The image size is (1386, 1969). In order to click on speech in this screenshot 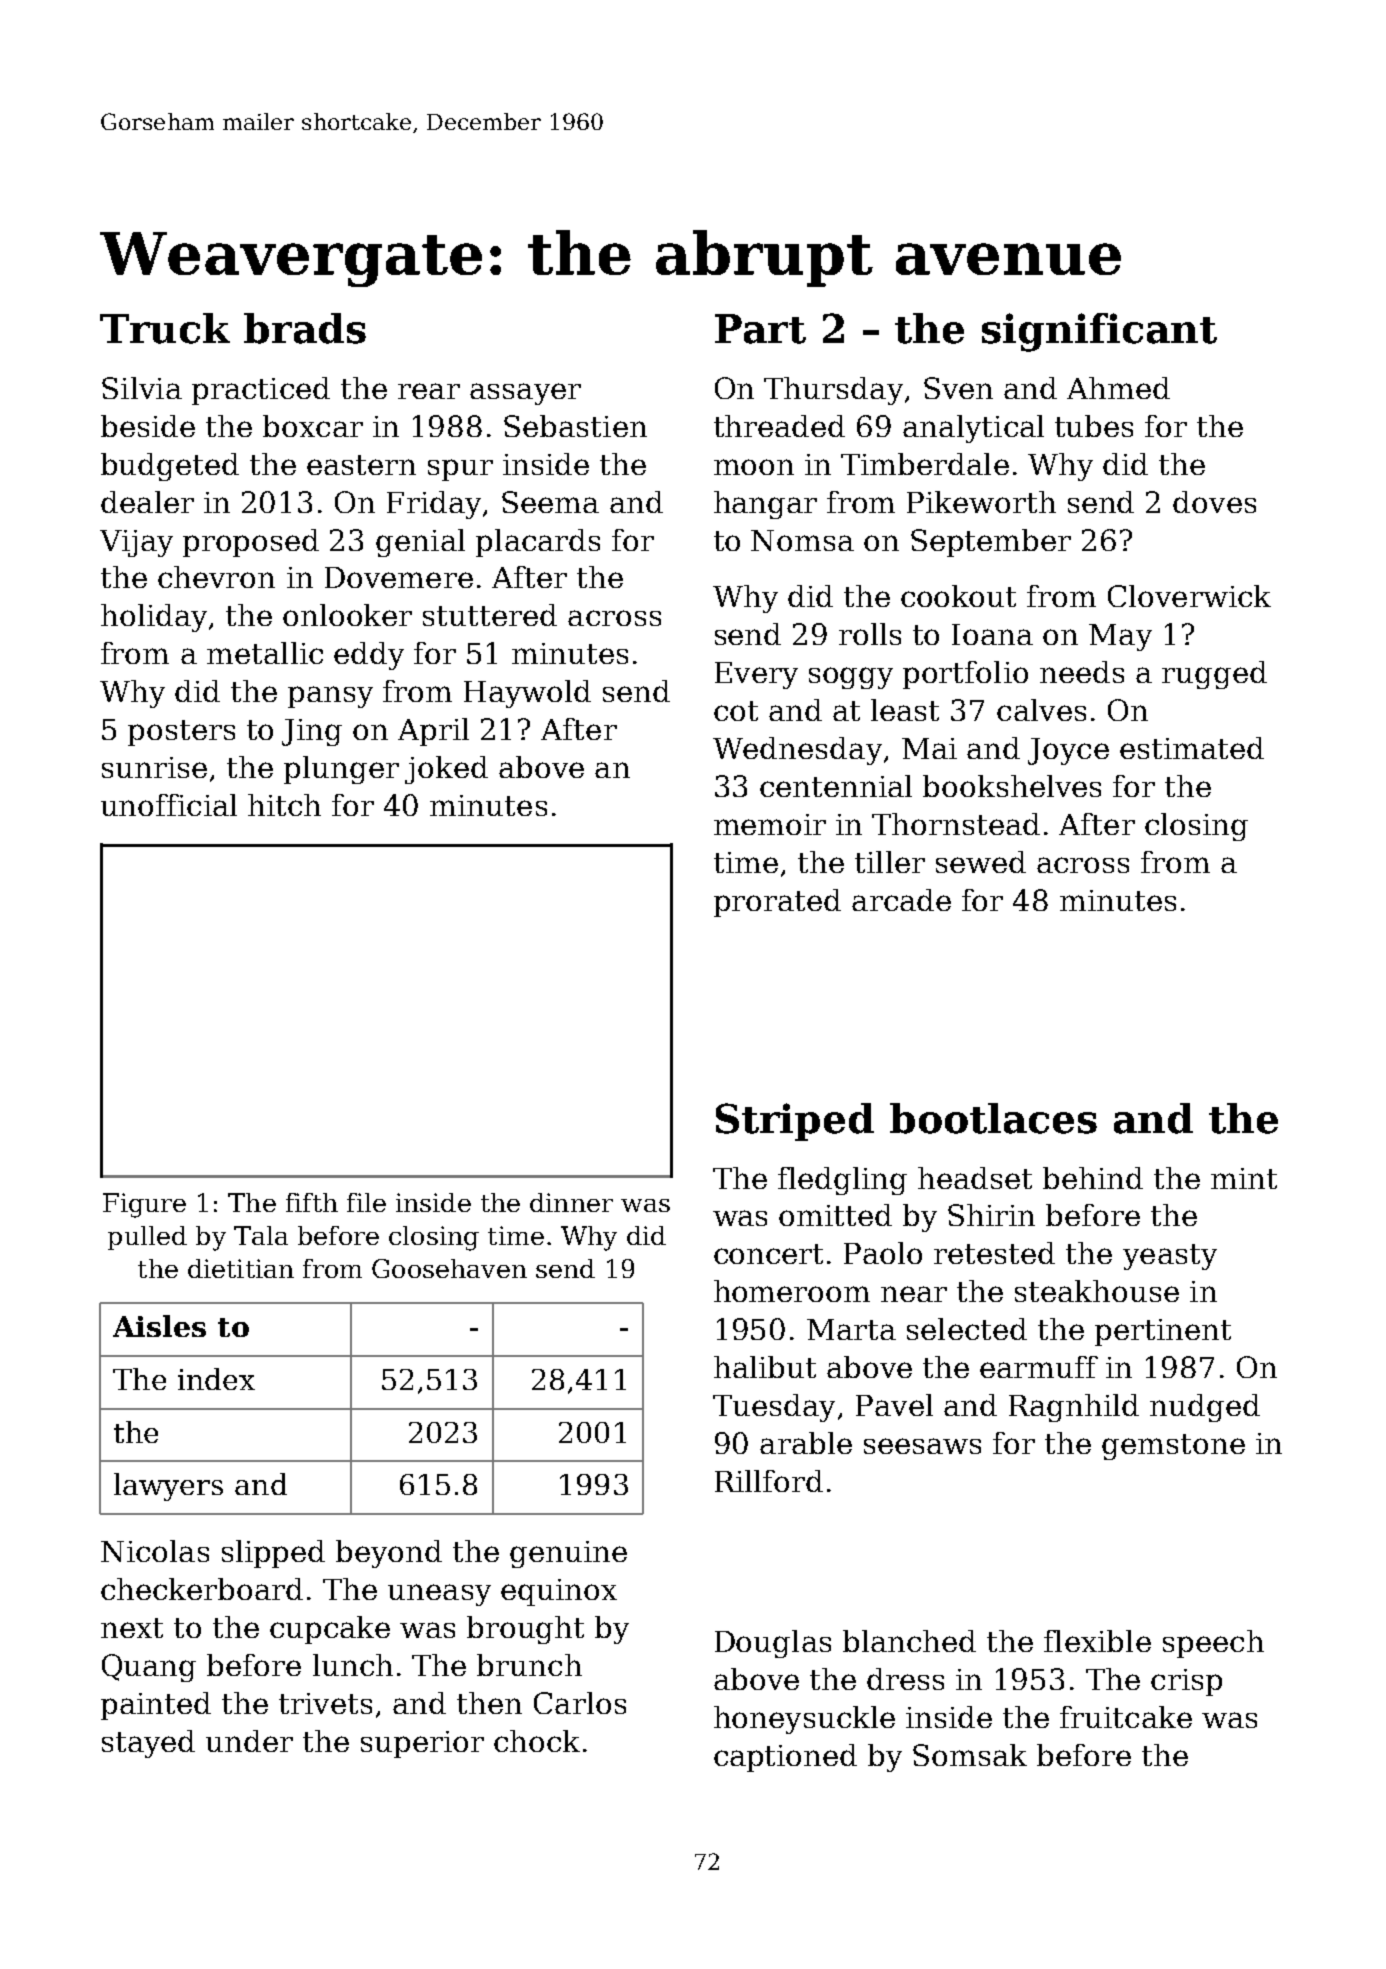, I will do `click(1213, 1644)`.
